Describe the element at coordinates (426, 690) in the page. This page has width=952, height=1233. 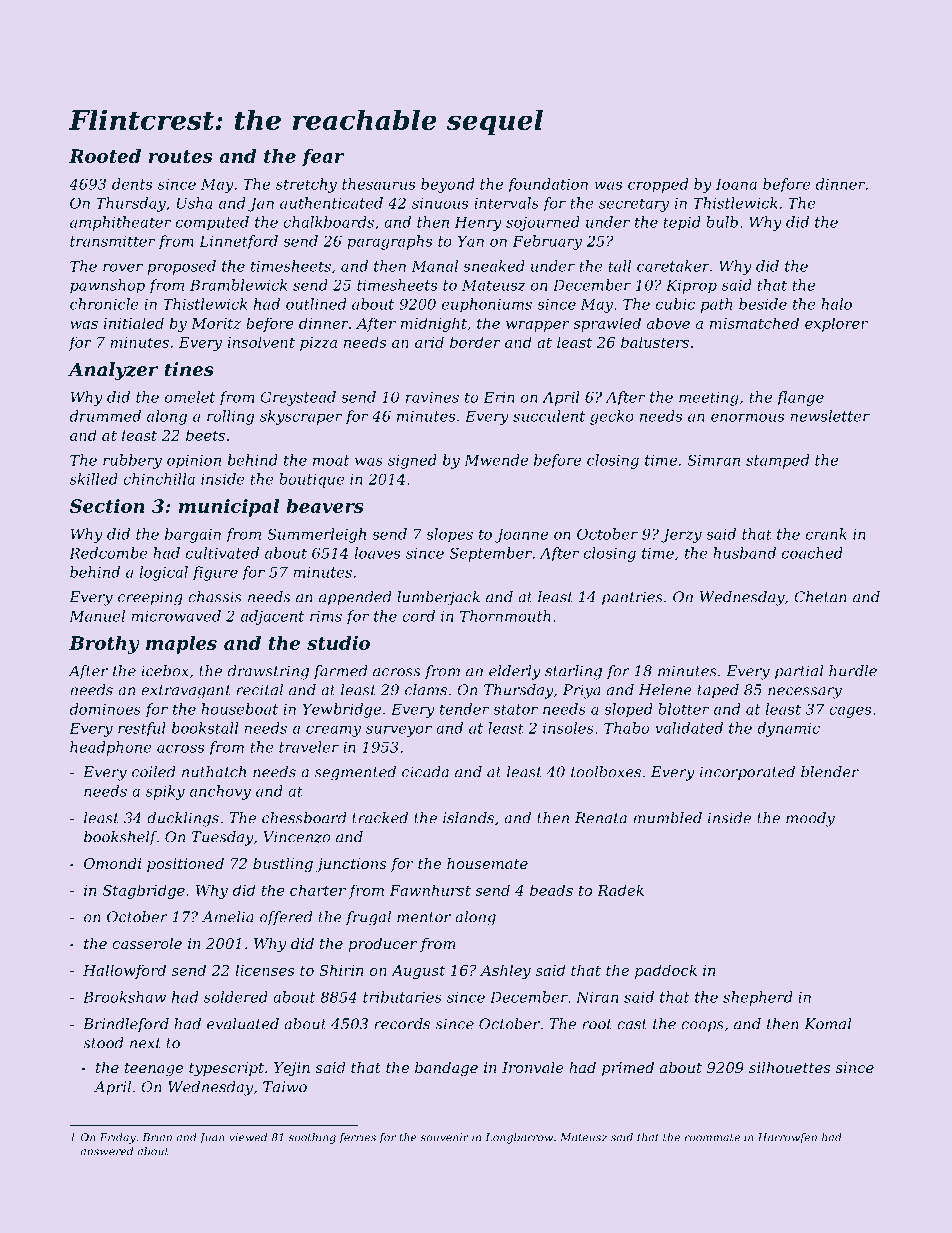
I see `clams` at that location.
